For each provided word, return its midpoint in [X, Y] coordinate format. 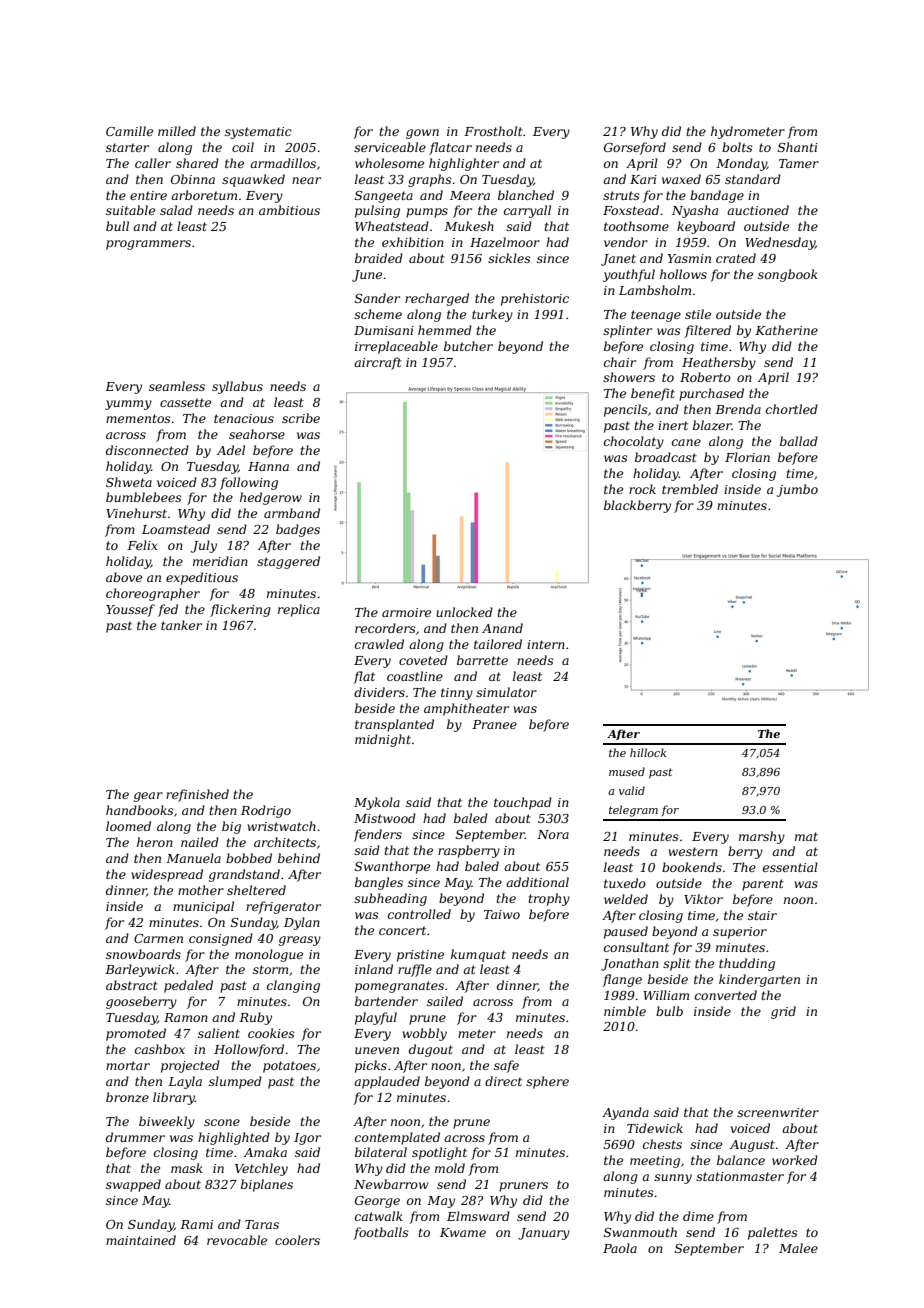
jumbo [797, 490]
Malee [798, 1248]
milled [177, 131]
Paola [620, 1248]
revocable [237, 1240]
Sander [377, 298]
